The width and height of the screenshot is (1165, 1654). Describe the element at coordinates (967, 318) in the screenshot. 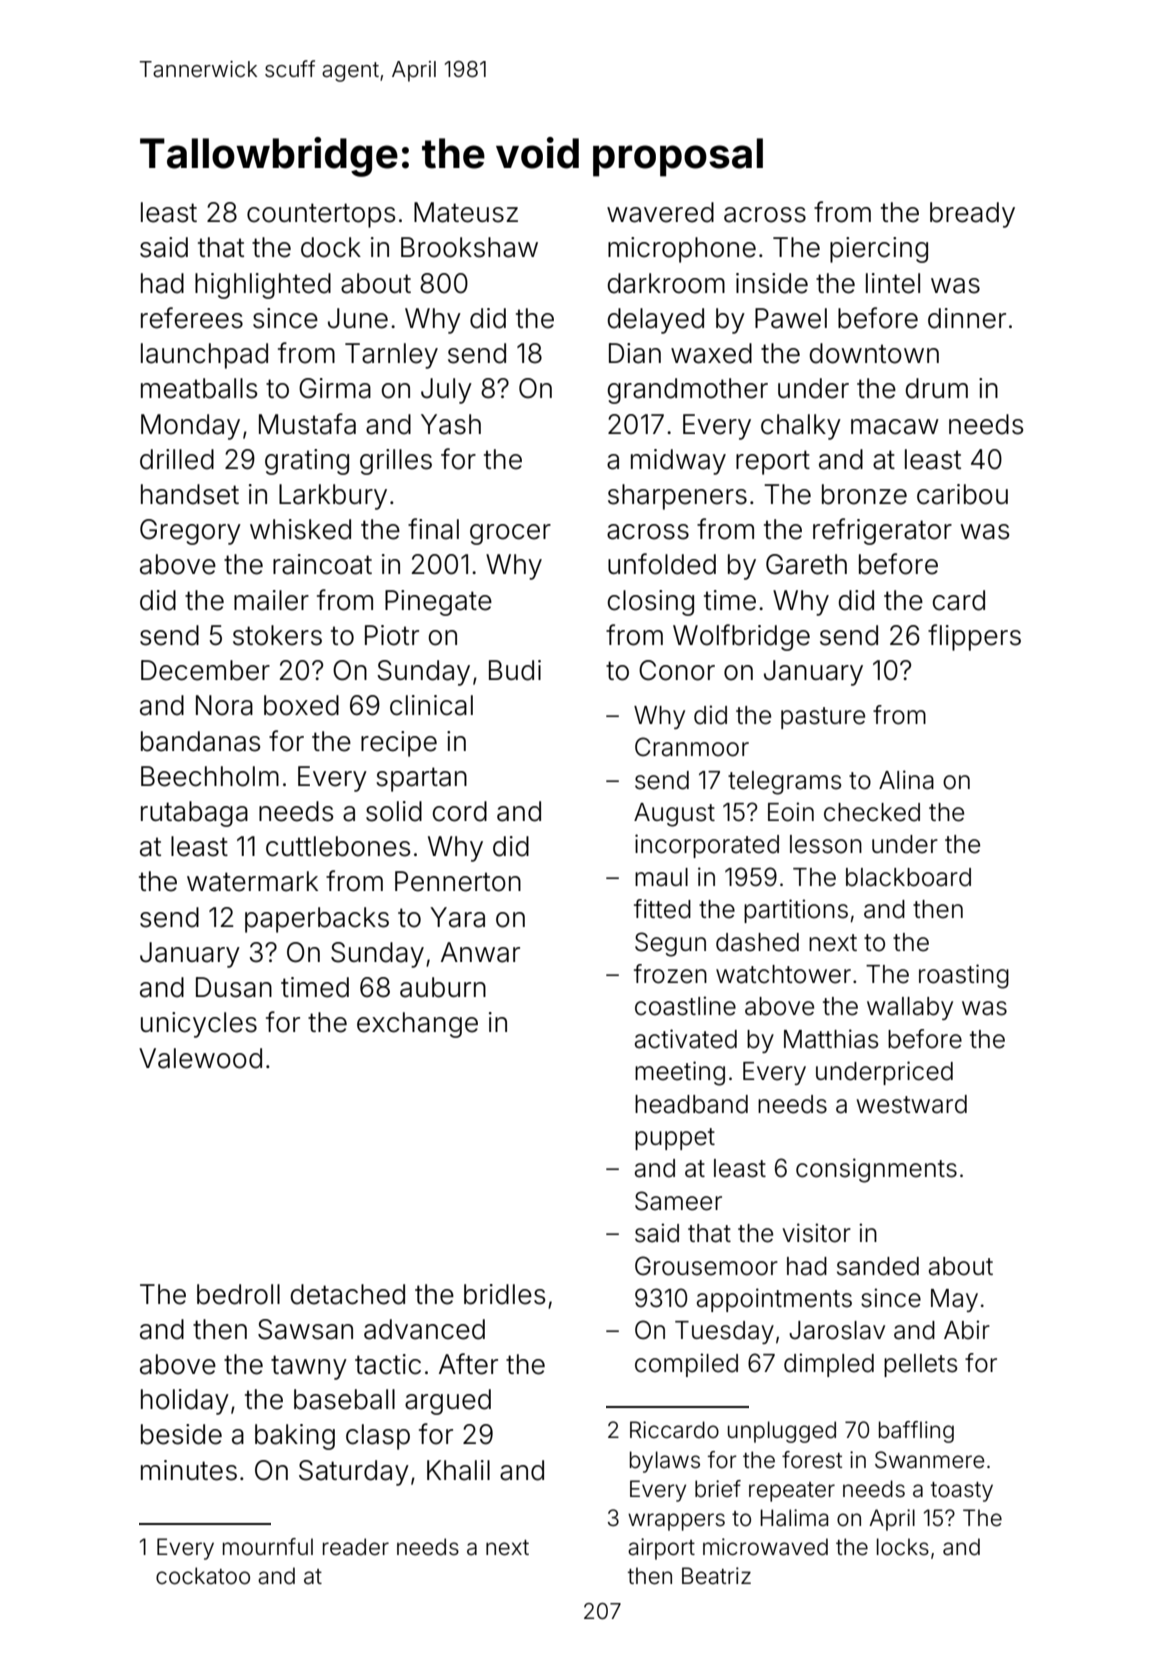

I see `dinner` at that location.
